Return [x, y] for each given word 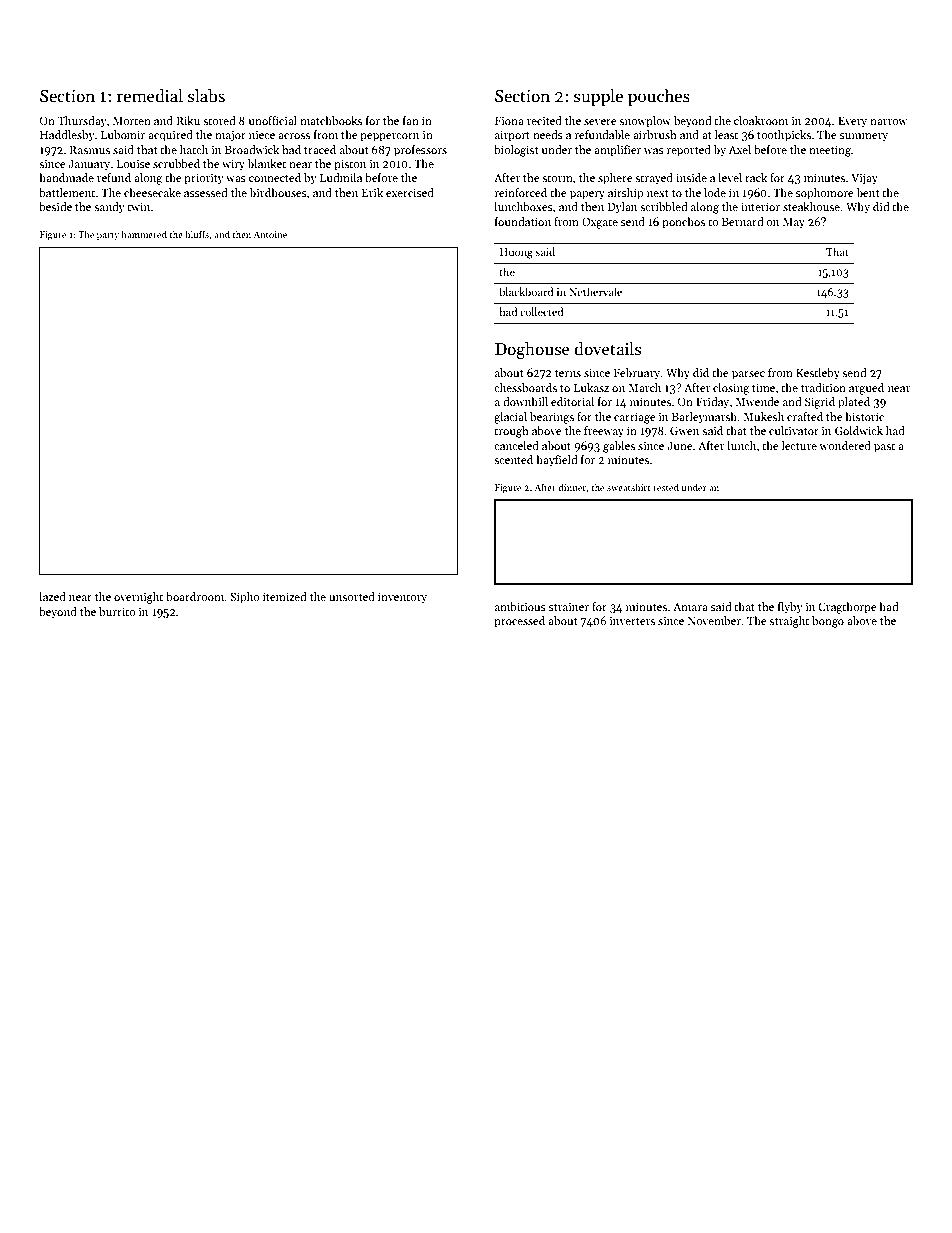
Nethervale [595, 291]
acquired [170, 136]
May [794, 223]
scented [513, 459]
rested [666, 487]
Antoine [270, 234]
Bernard [743, 221]
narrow [888, 122]
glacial [510, 418]
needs [548, 134]
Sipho [244, 598]
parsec [748, 375]
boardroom [195, 596]
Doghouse [532, 350]
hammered [144, 234]
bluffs [197, 234]
